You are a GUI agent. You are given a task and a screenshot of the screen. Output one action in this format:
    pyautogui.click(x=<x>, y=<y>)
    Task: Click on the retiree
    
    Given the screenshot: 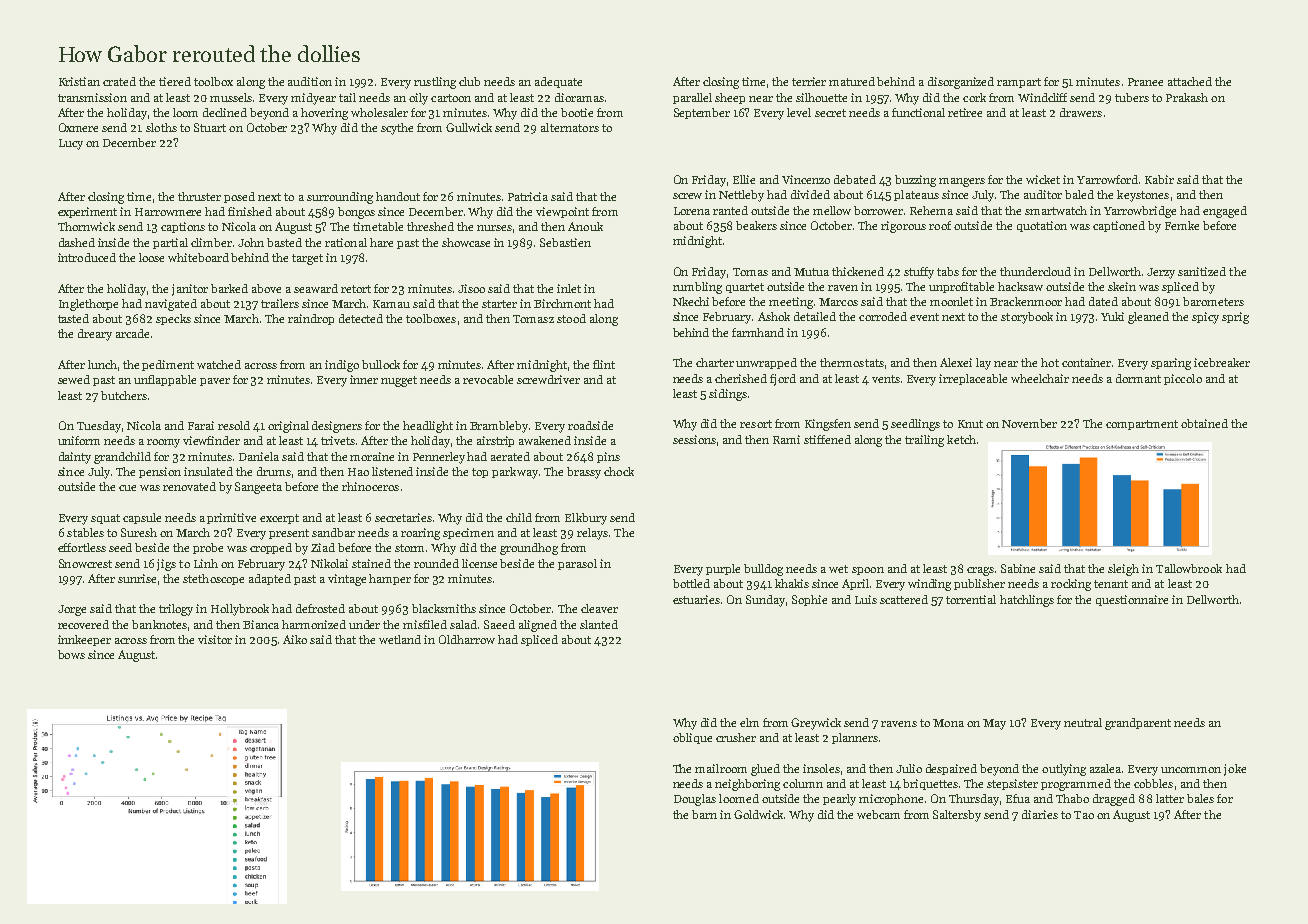 What is the action you would take?
    pyautogui.click(x=965, y=112)
